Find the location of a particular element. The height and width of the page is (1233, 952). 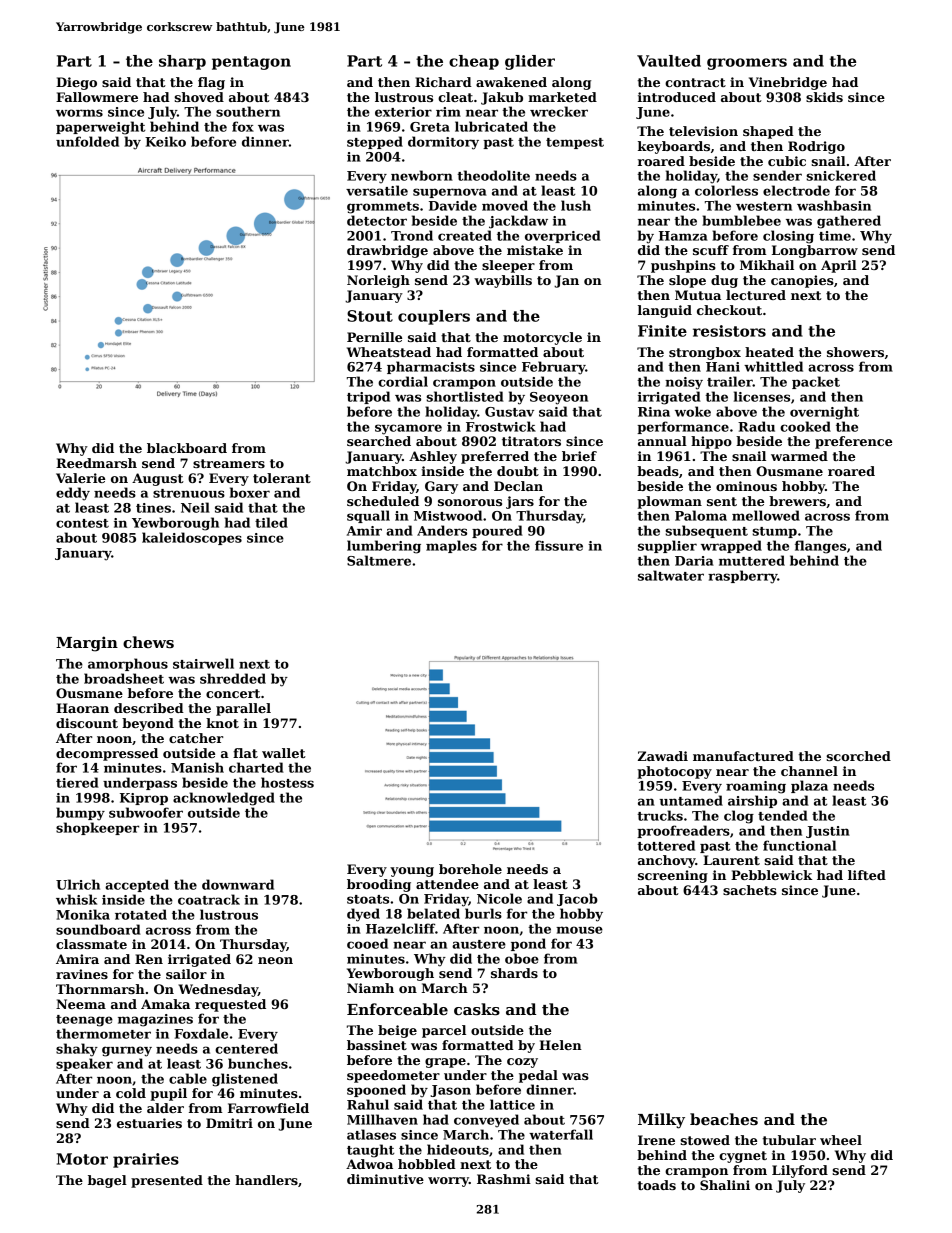

shoved is located at coordinates (199, 97).
